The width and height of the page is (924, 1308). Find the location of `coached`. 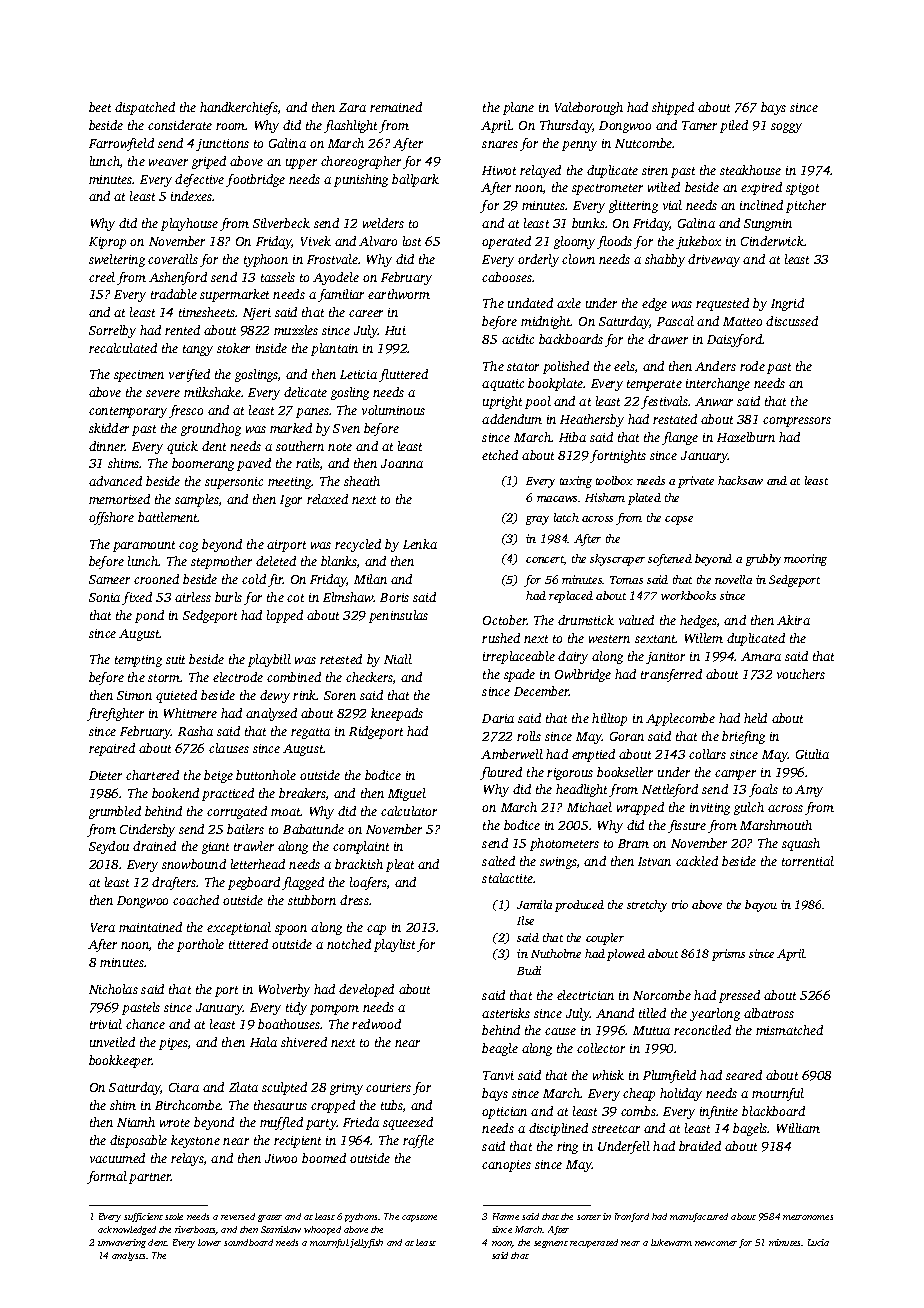

coached is located at coordinates (196, 900).
